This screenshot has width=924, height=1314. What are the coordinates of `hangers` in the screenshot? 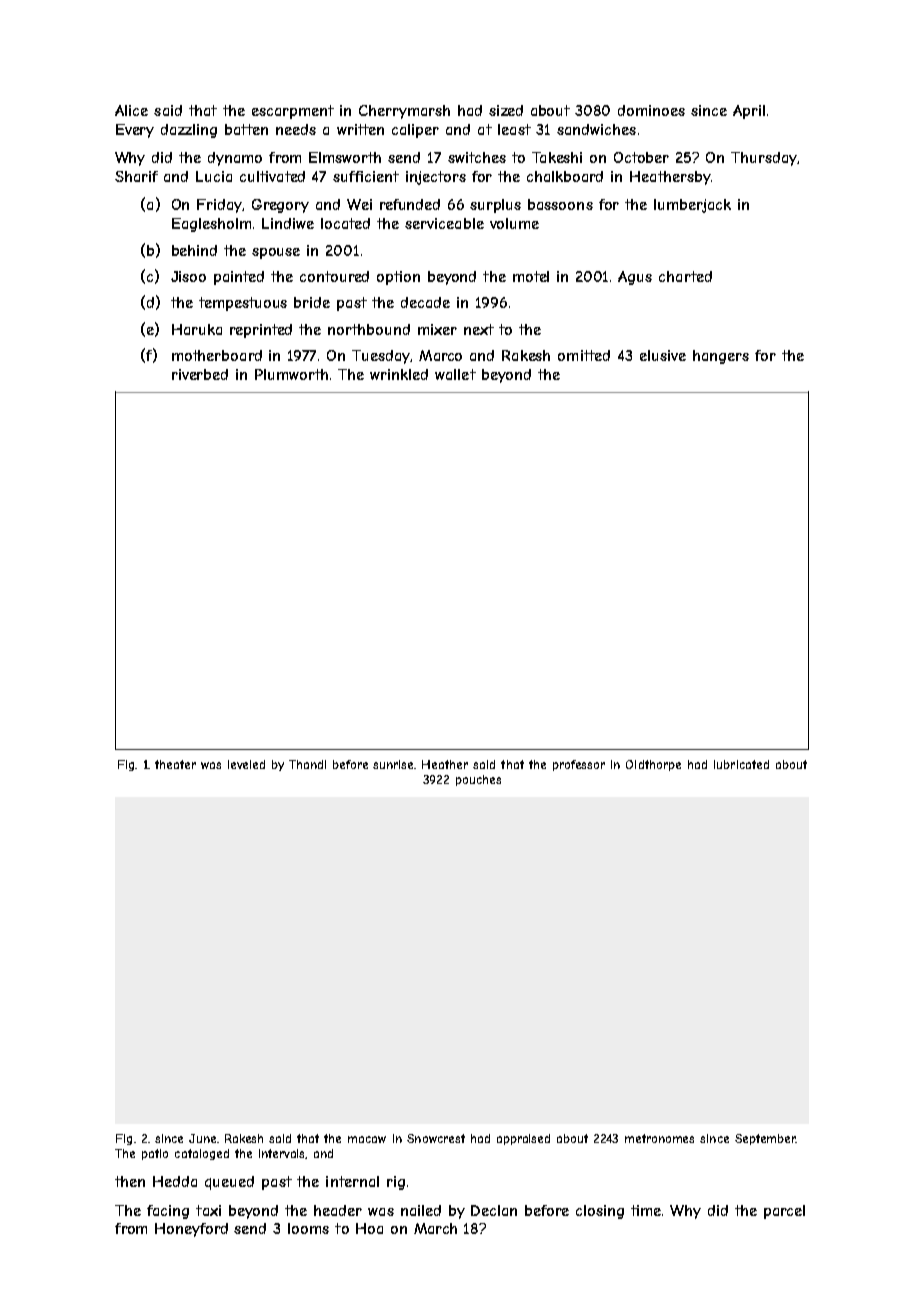 It's located at (721, 357).
